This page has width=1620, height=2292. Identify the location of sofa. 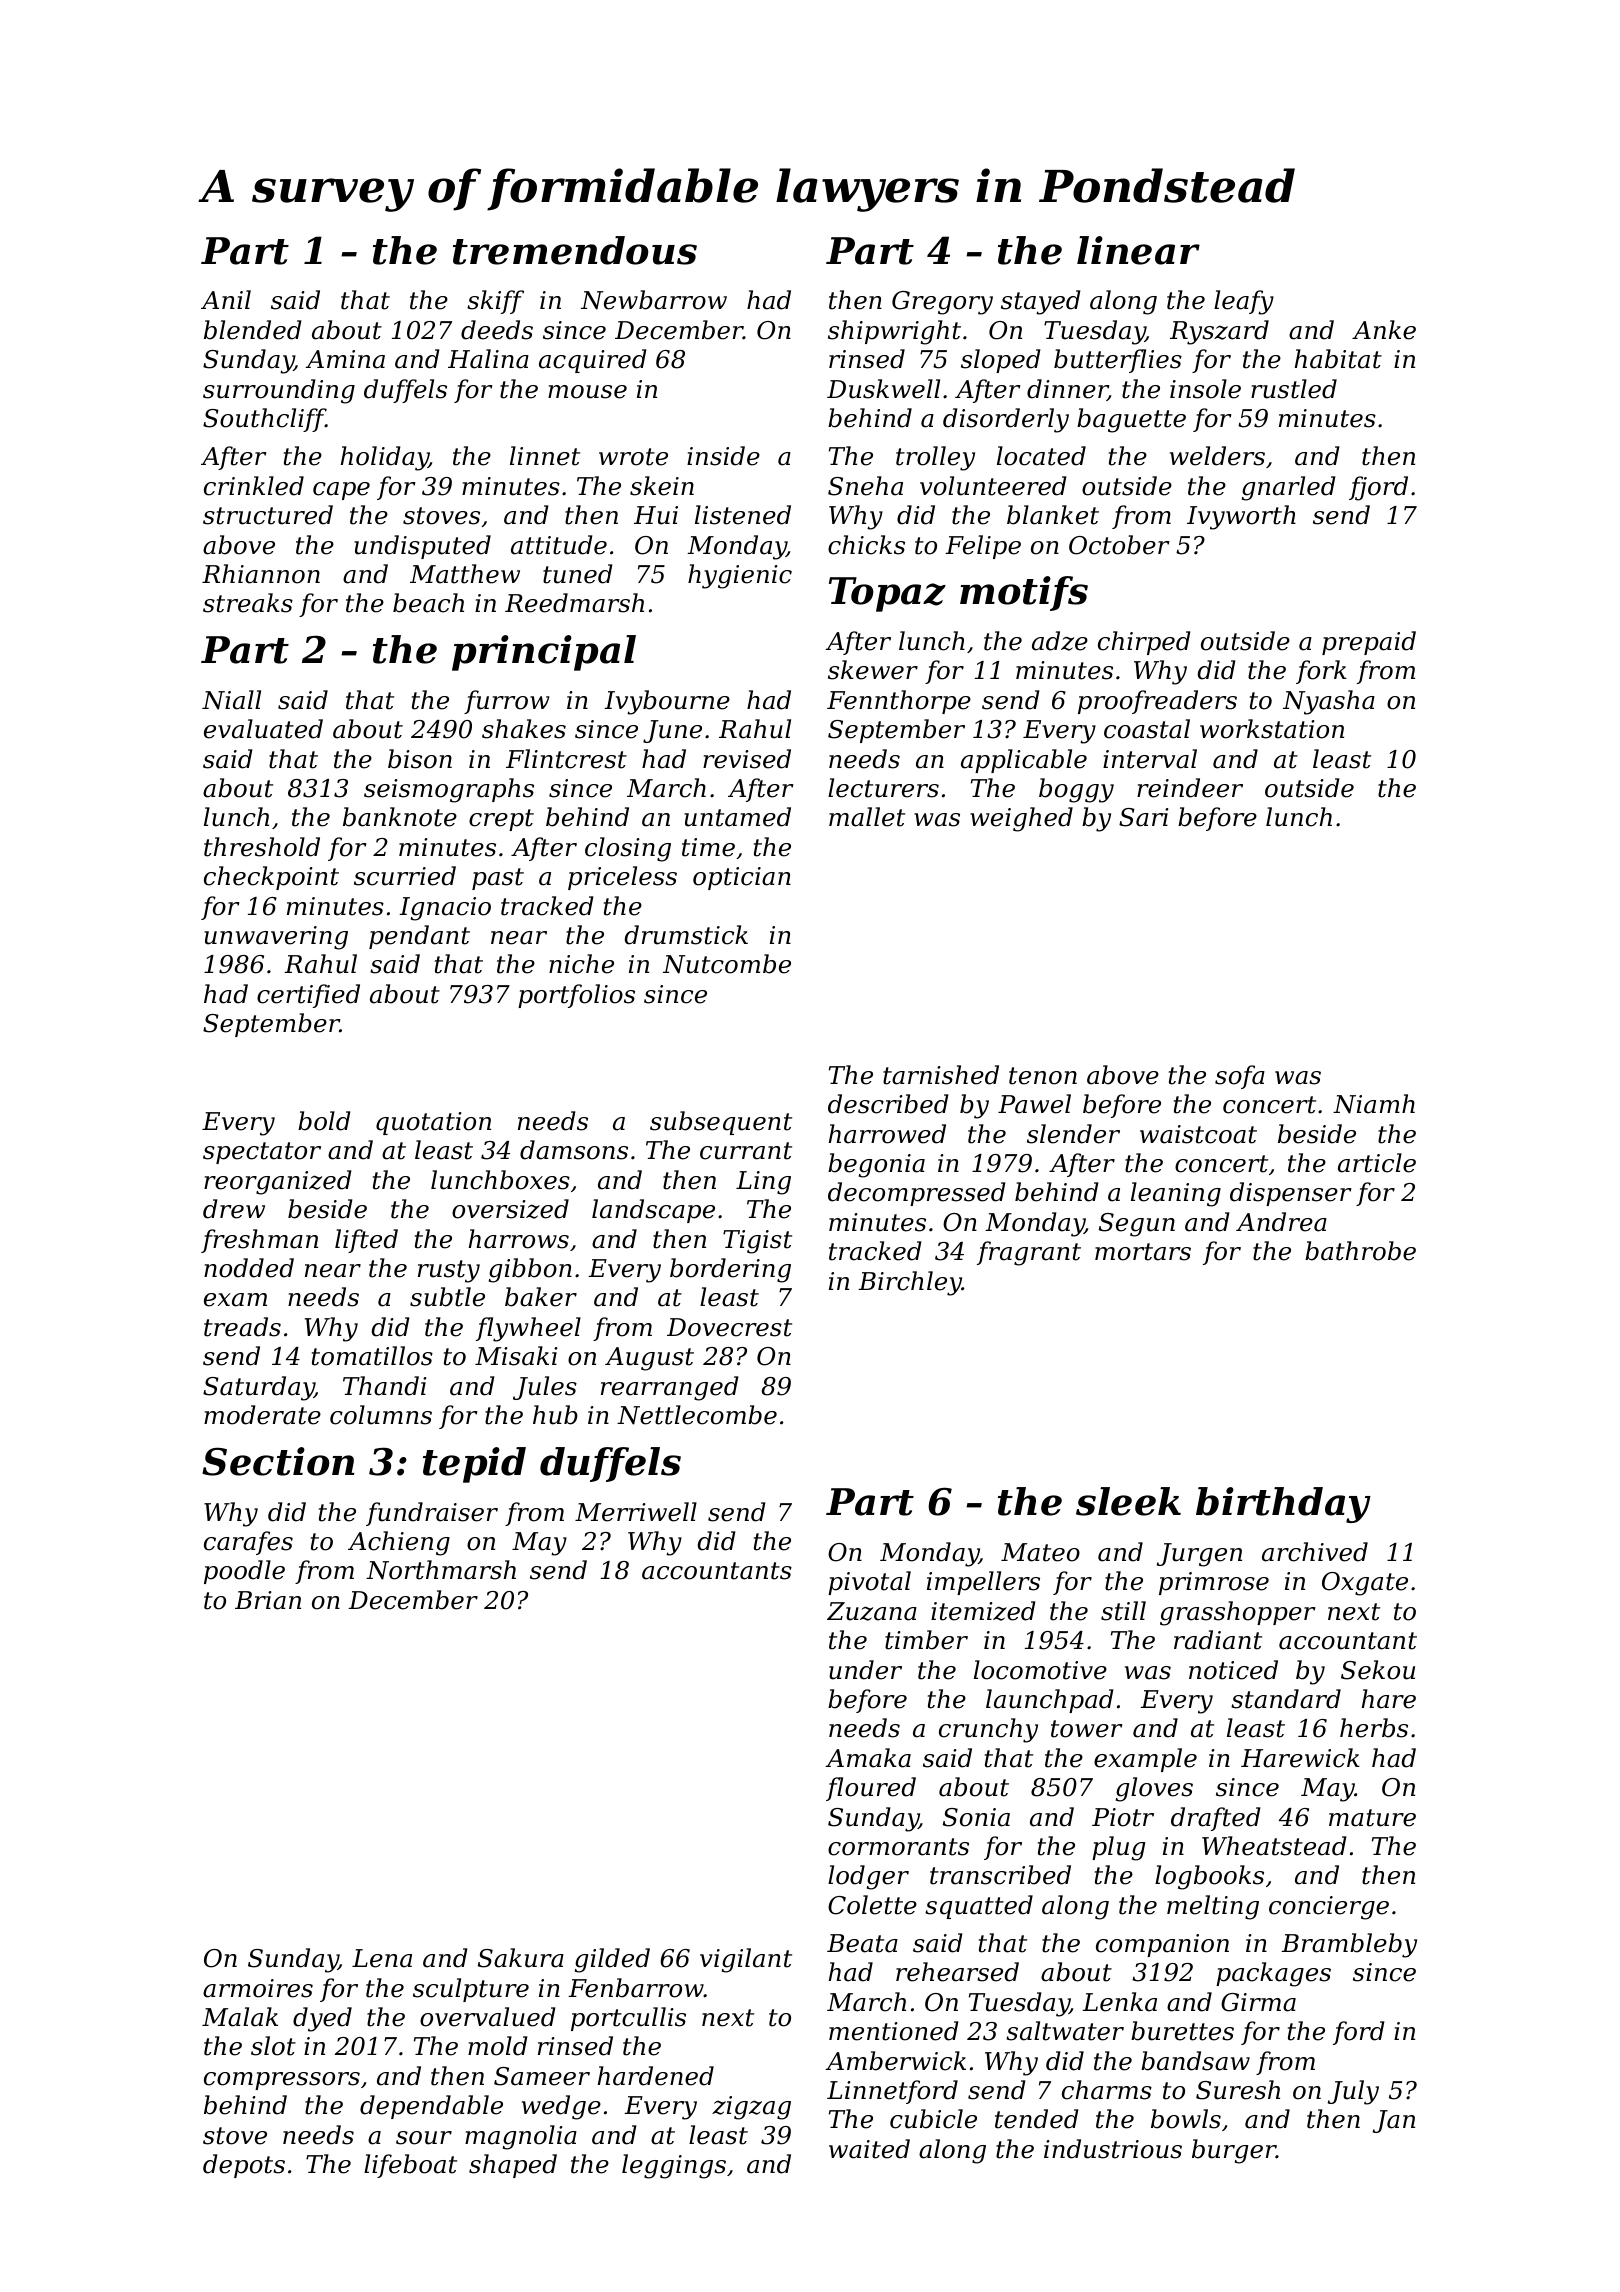
(1240, 1077).
